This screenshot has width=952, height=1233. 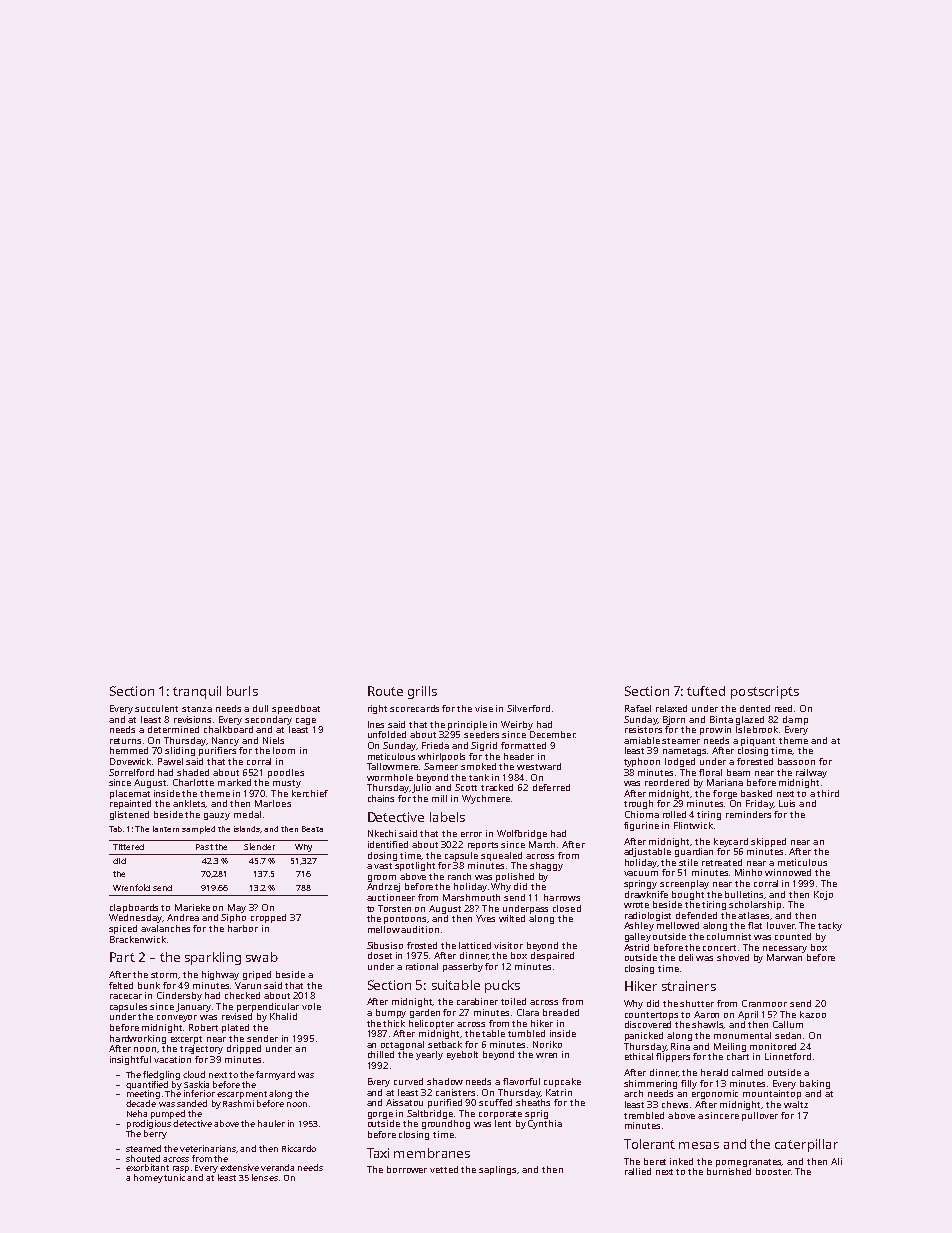 What do you see at coordinates (706, 691) in the screenshot?
I see `tufted` at bounding box center [706, 691].
